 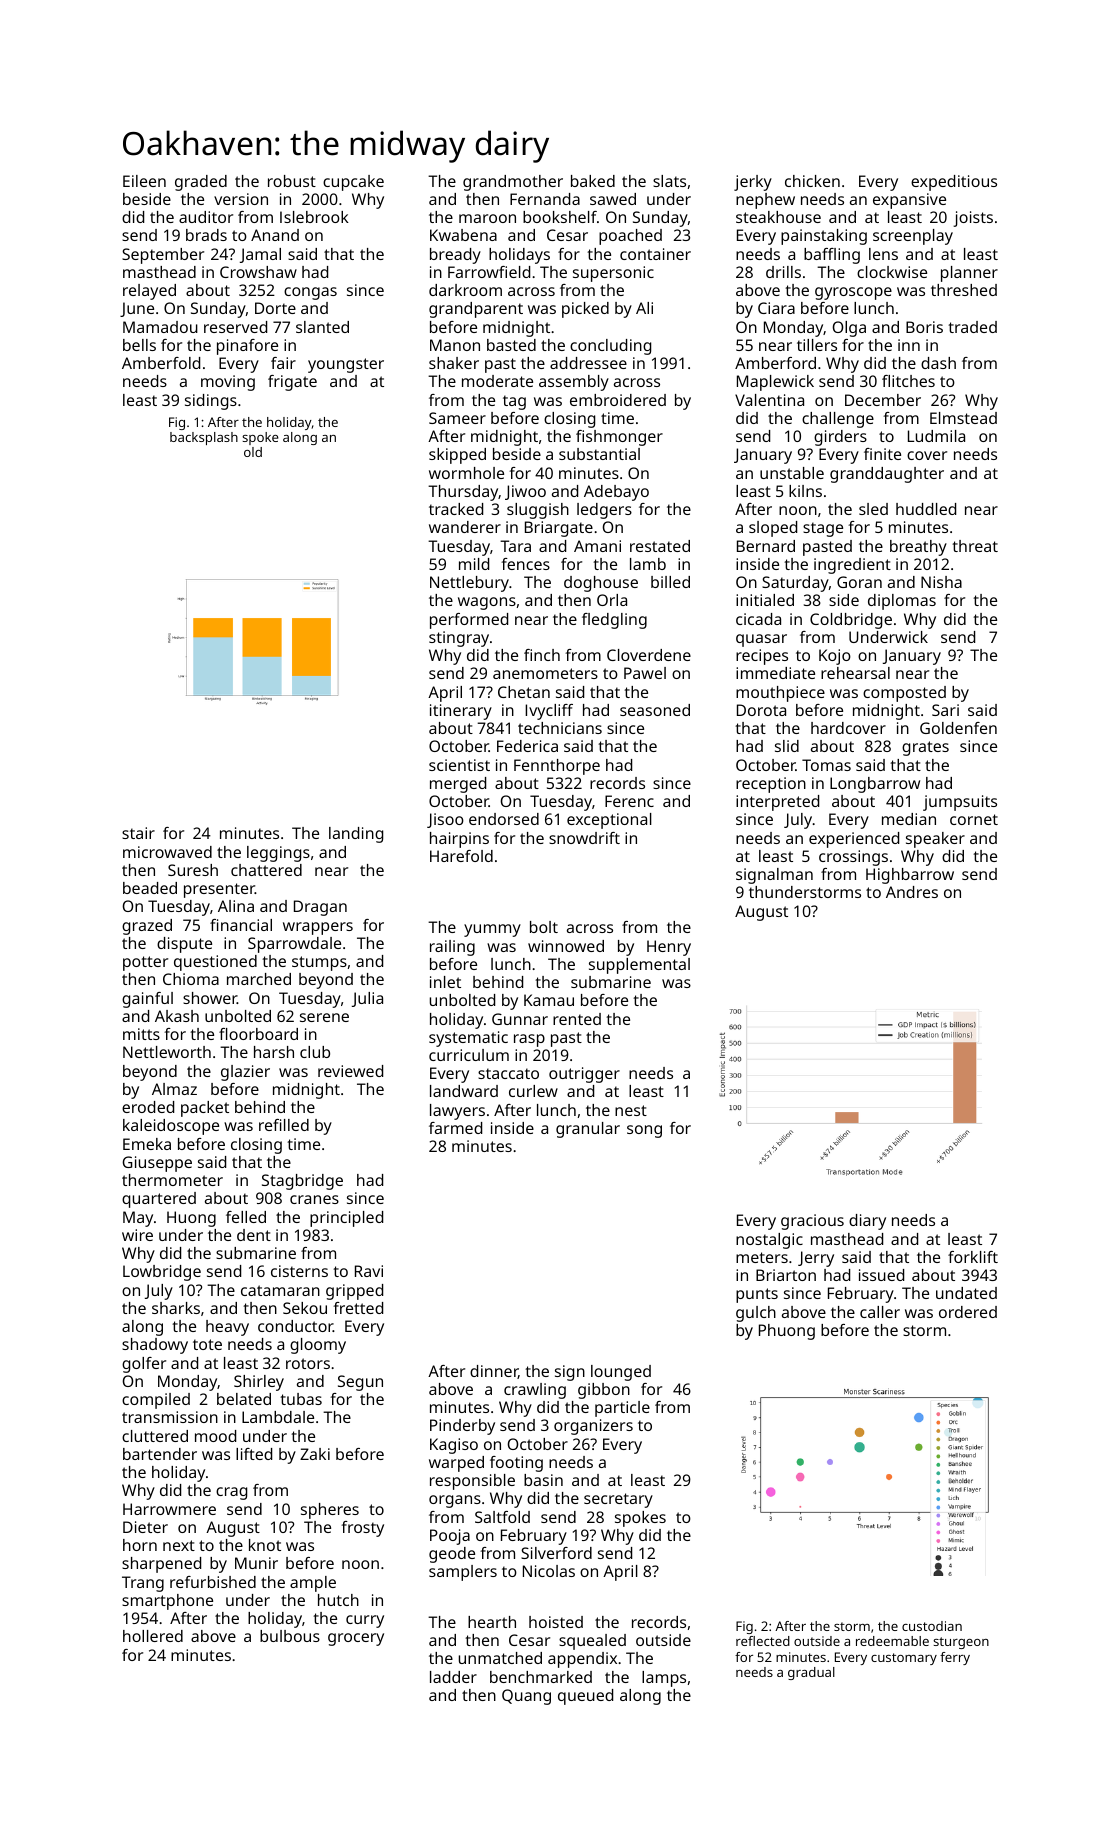 What do you see at coordinates (593, 181) in the document?
I see `baked` at bounding box center [593, 181].
